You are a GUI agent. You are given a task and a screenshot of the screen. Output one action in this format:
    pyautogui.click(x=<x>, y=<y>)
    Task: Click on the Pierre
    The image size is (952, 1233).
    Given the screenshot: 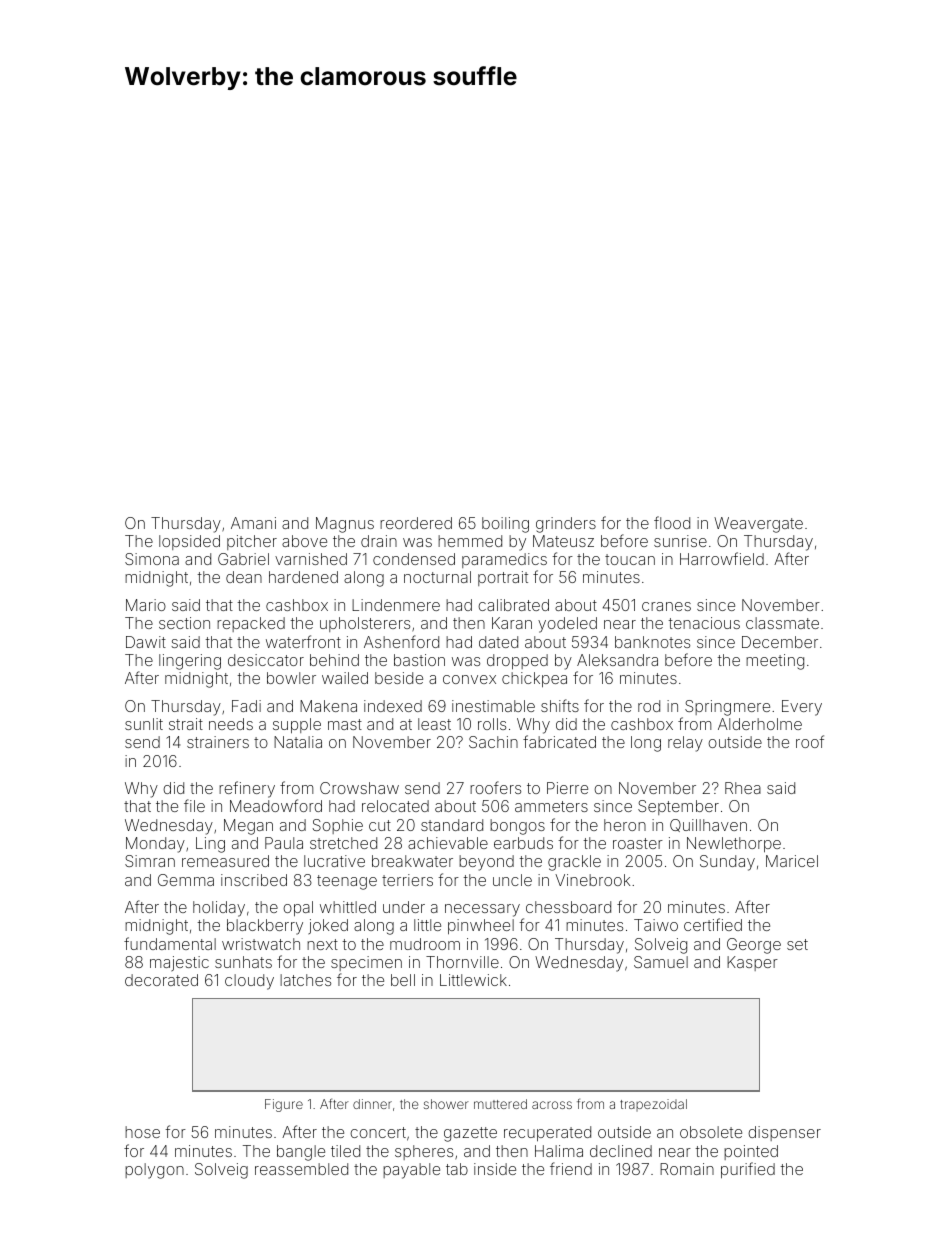 What is the action you would take?
    pyautogui.click(x=567, y=788)
